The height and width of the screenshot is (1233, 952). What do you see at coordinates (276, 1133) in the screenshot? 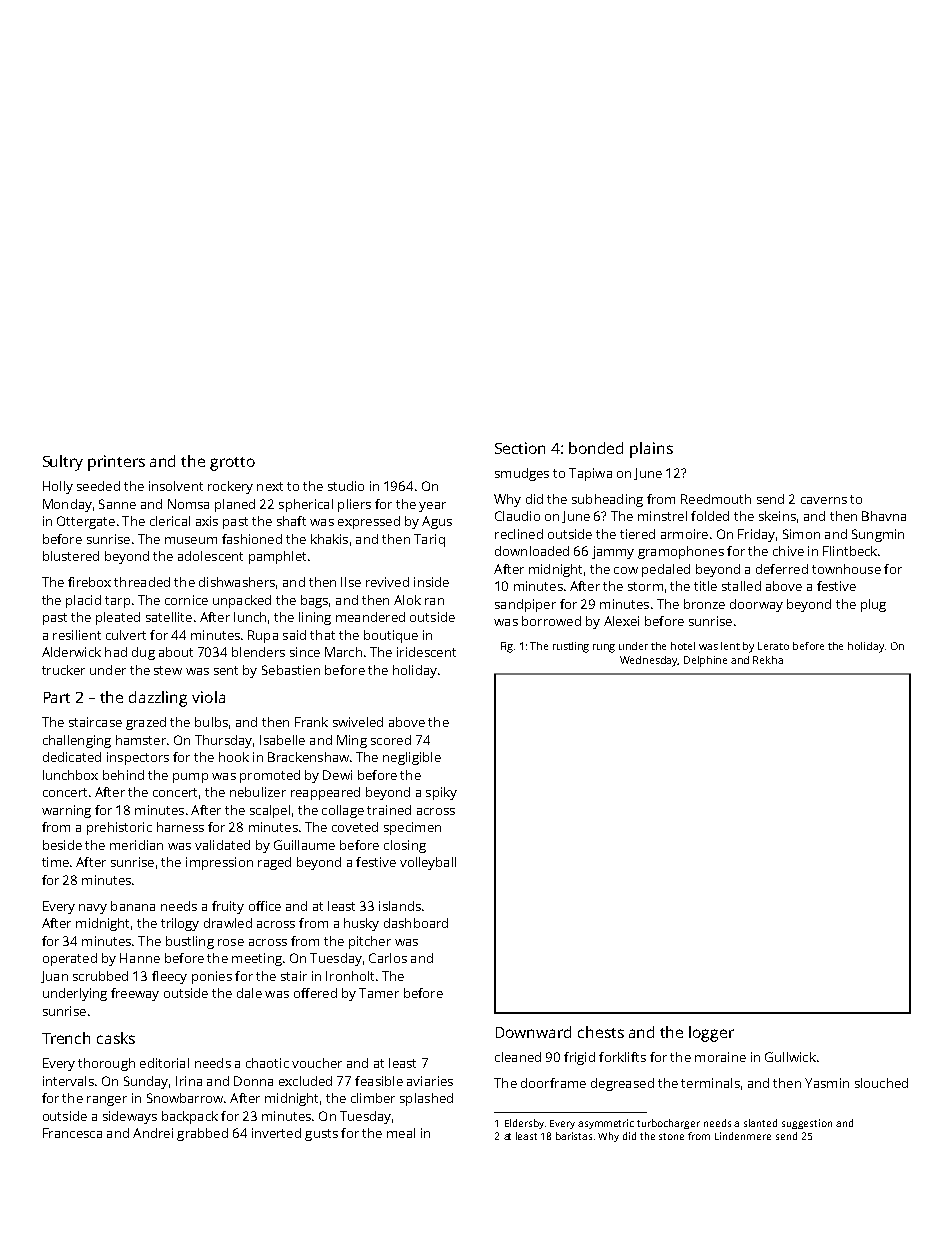
I see `inverted` at bounding box center [276, 1133].
